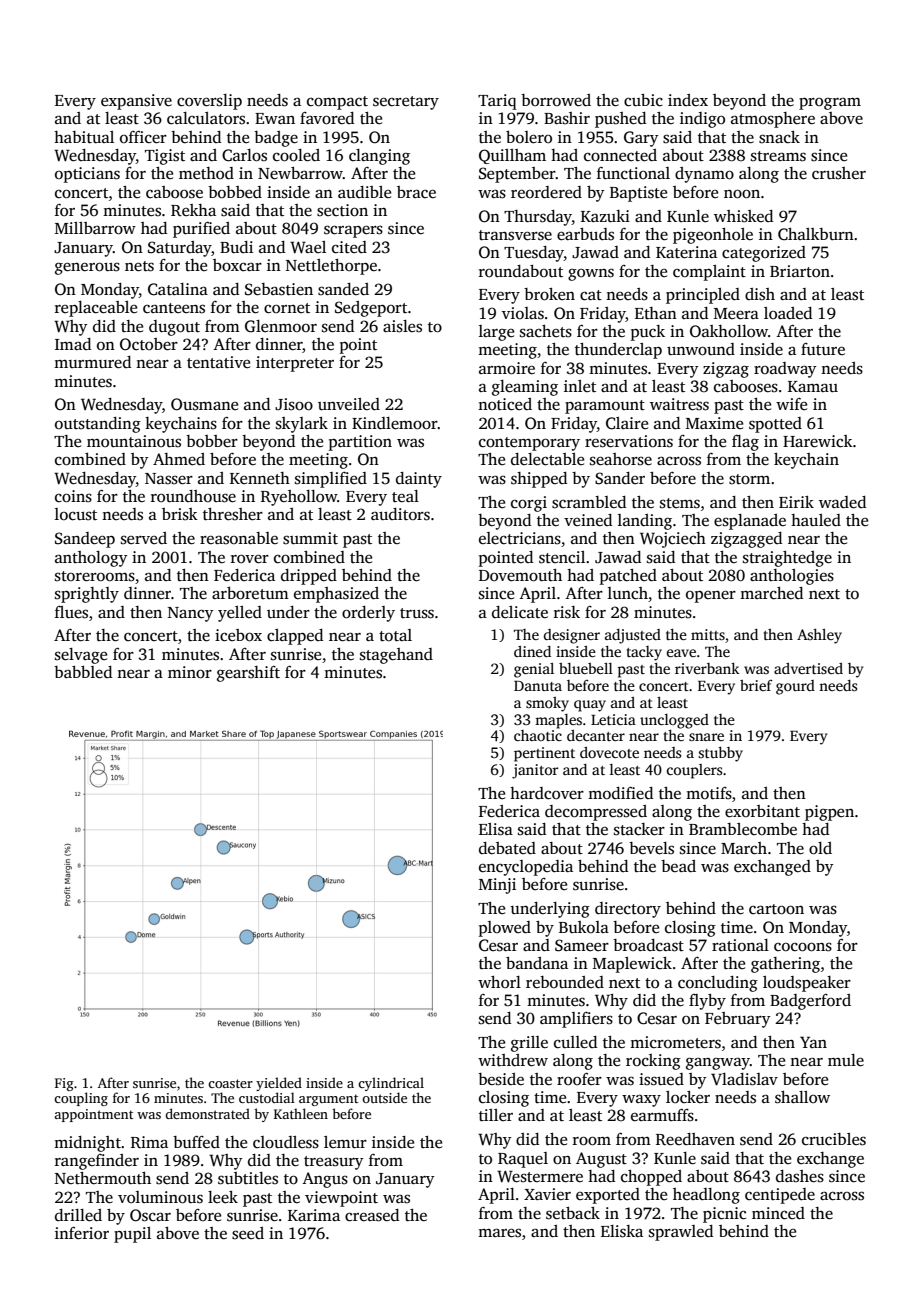  What do you see at coordinates (628, 593) in the page?
I see `lunch` at bounding box center [628, 593].
